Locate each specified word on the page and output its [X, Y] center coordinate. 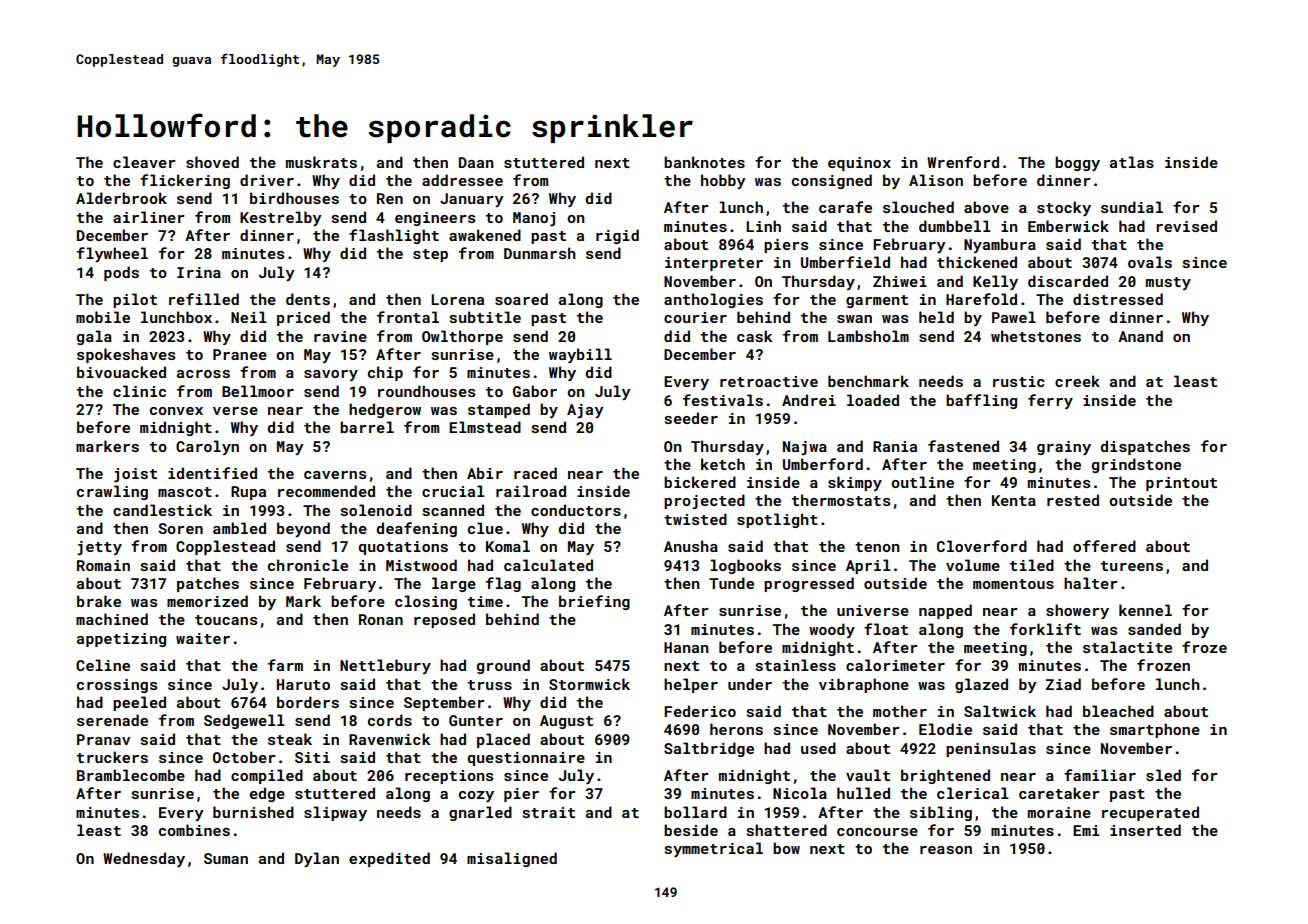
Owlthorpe [462, 337]
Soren [180, 528]
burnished [253, 812]
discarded [1068, 281]
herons [736, 729]
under [750, 684]
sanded [1154, 629]
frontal [408, 317]
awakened [485, 235]
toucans [226, 620]
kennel [1145, 610]
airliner [149, 217]
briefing [594, 602]
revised [1186, 226]
